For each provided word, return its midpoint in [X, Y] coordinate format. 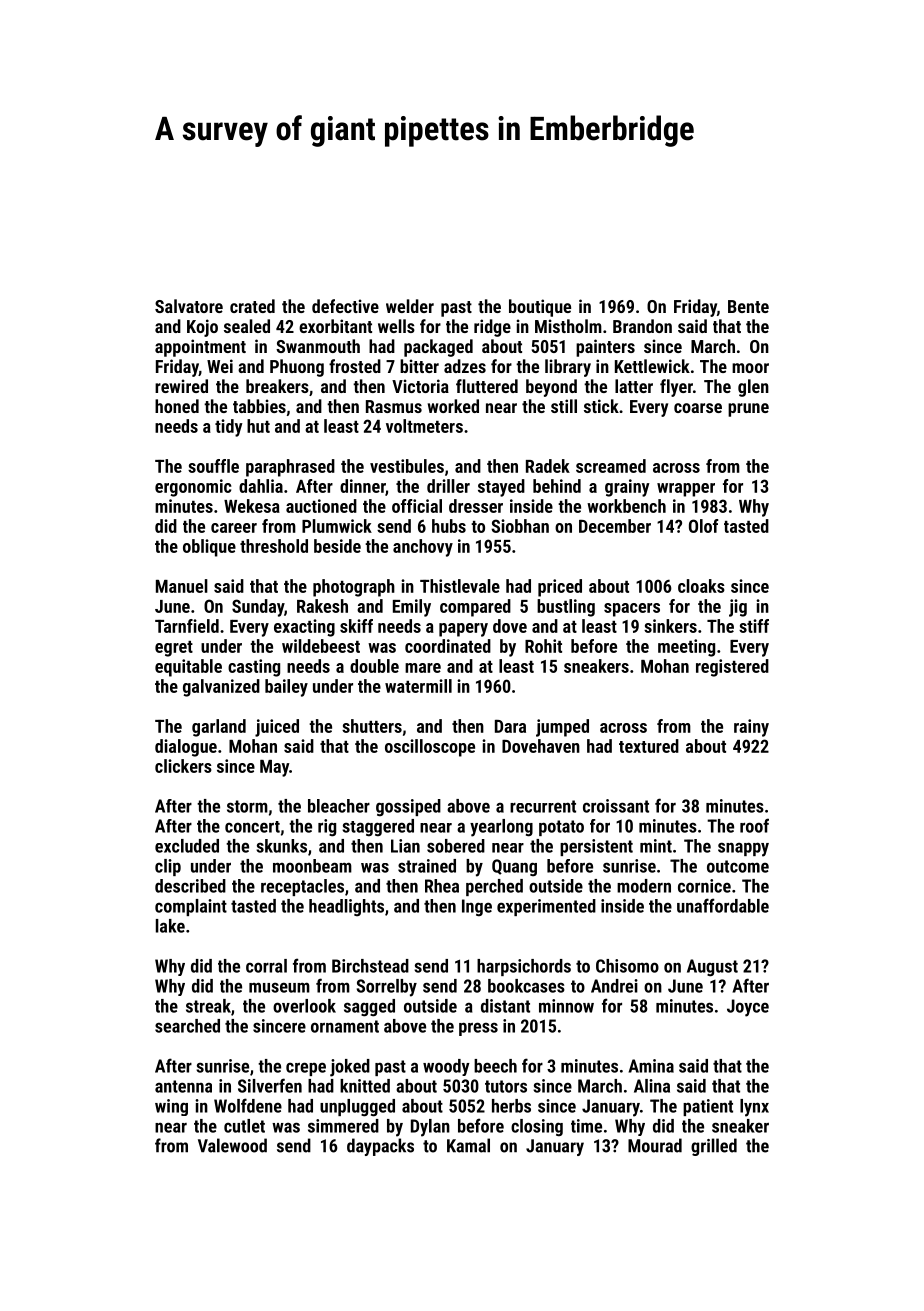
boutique [540, 308]
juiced [277, 728]
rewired [181, 386]
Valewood [232, 1145]
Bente [748, 306]
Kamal [468, 1145]
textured [649, 746]
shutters [372, 726]
